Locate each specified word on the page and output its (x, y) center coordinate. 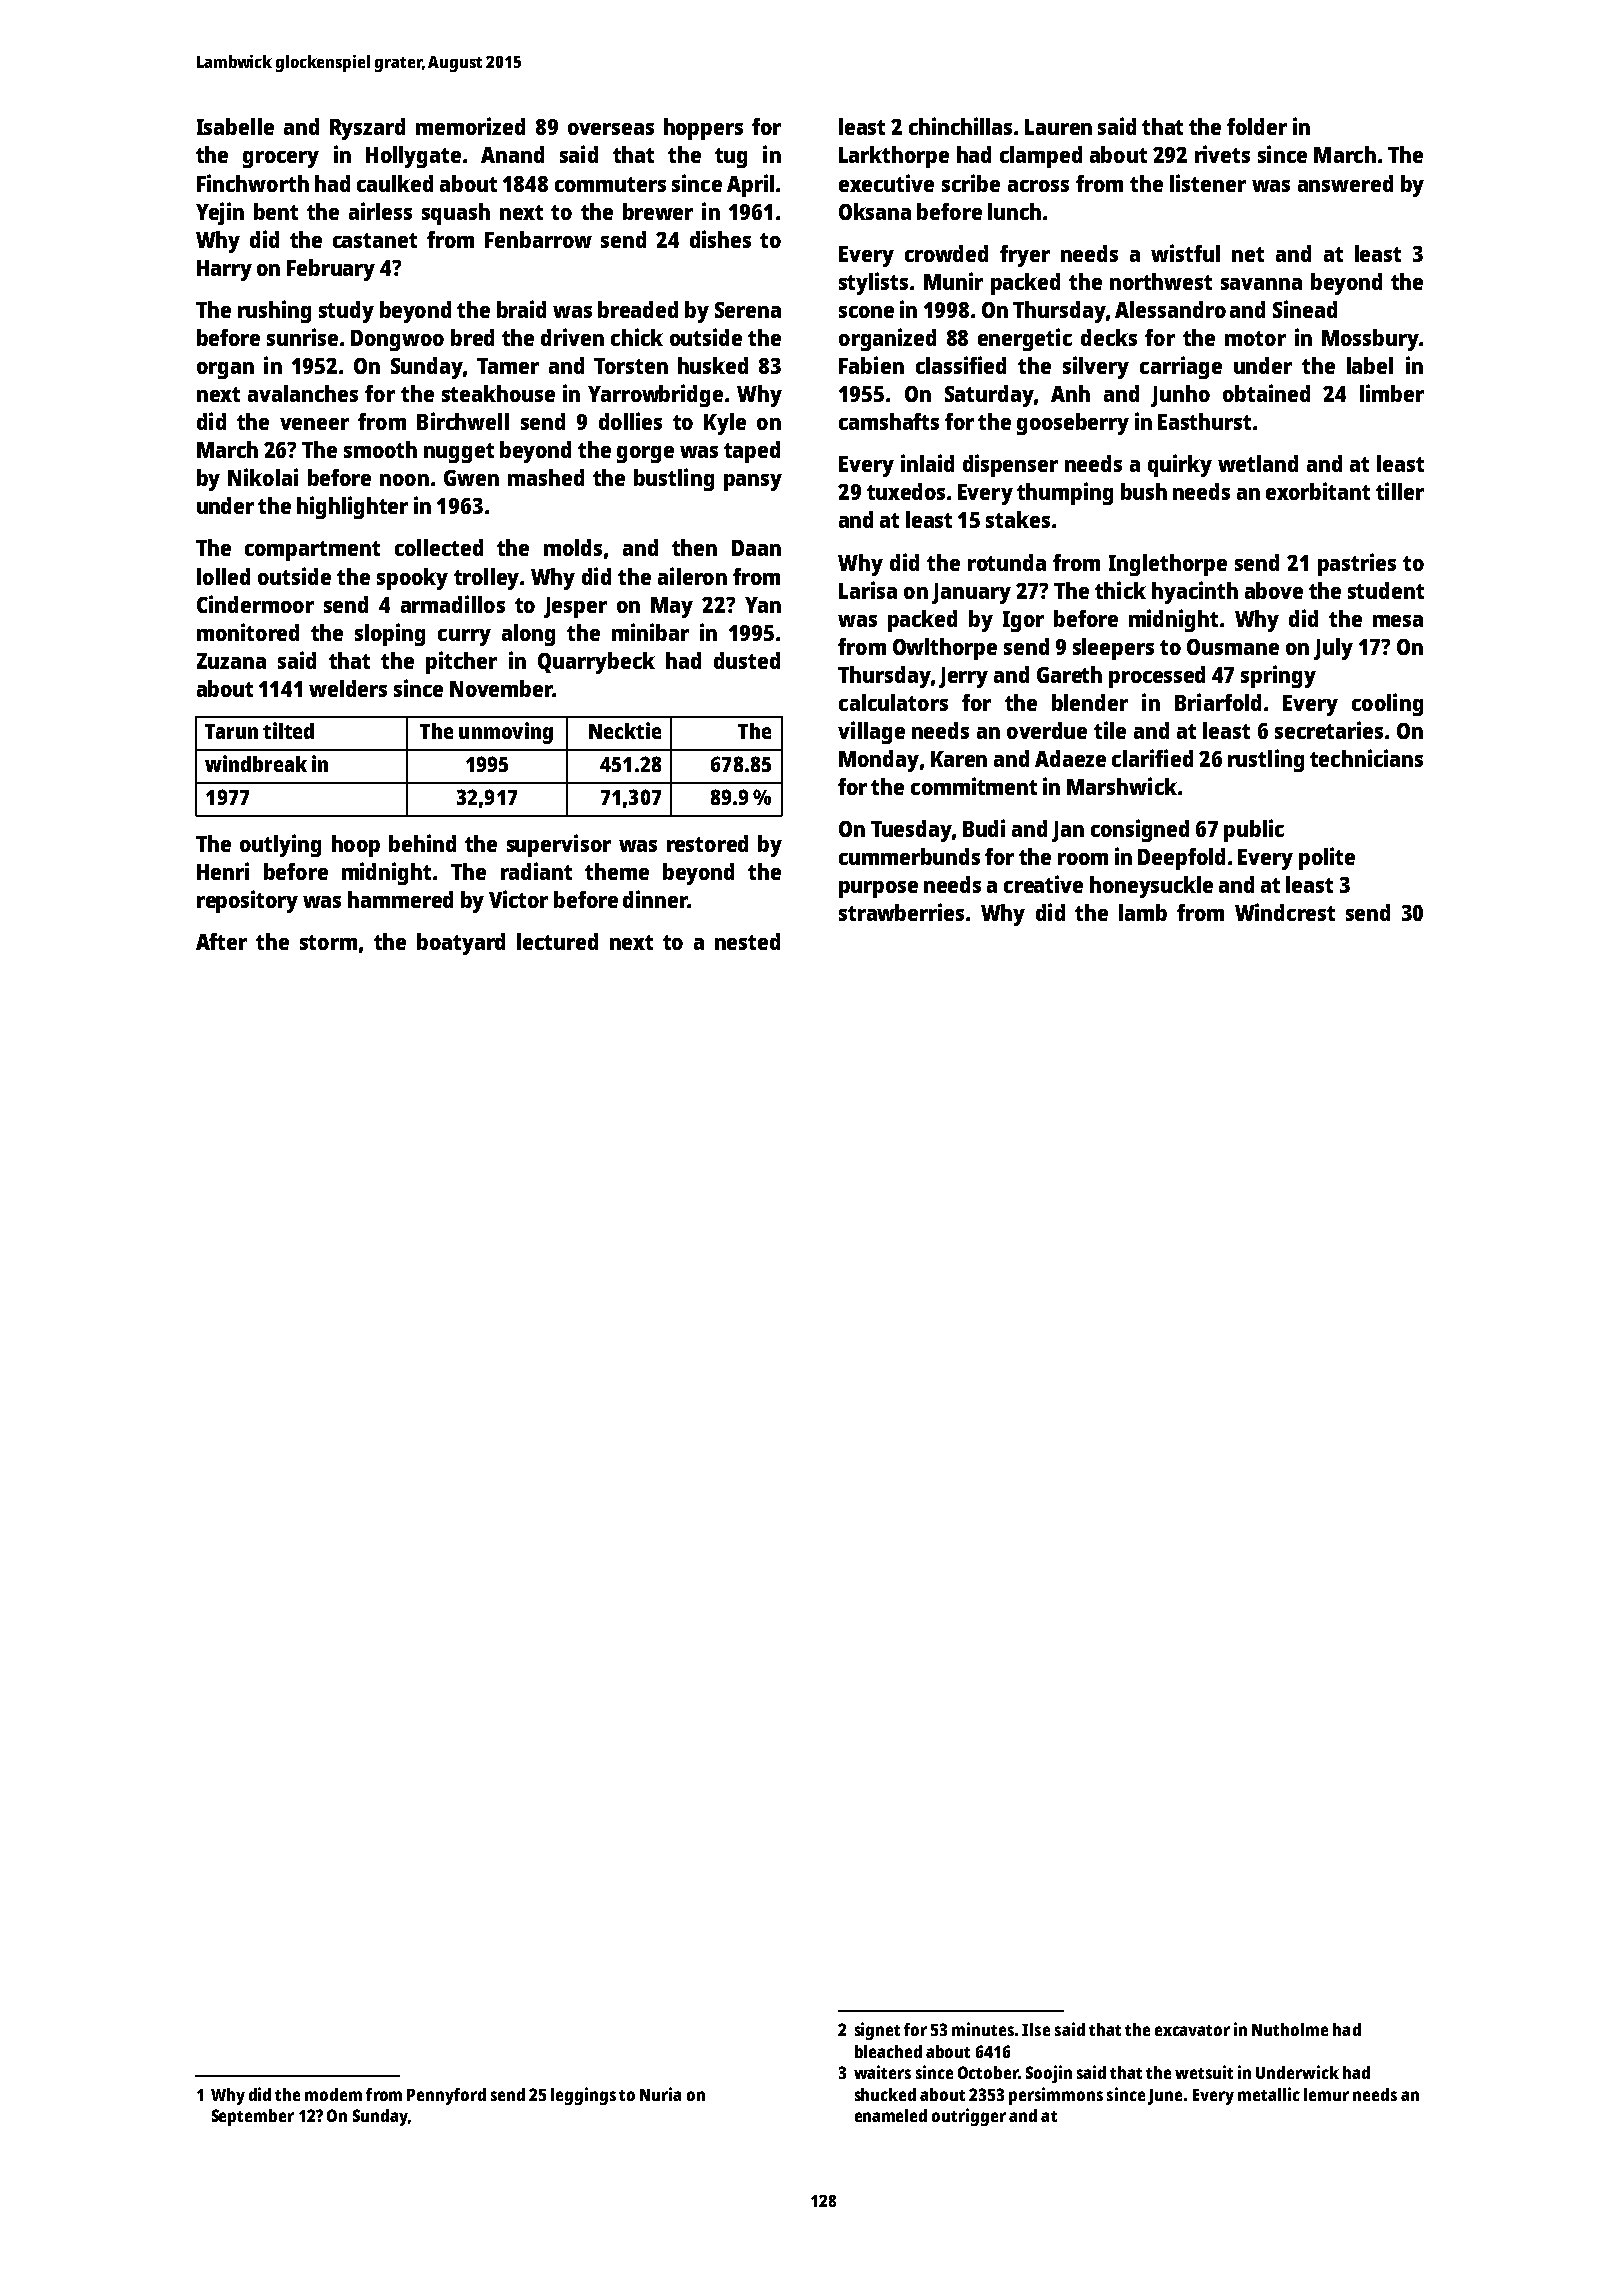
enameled (891, 2115)
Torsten (631, 366)
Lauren (1058, 127)
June (1165, 2097)
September (253, 2117)
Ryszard (367, 129)
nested (747, 941)
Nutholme (1290, 2029)
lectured (557, 941)
